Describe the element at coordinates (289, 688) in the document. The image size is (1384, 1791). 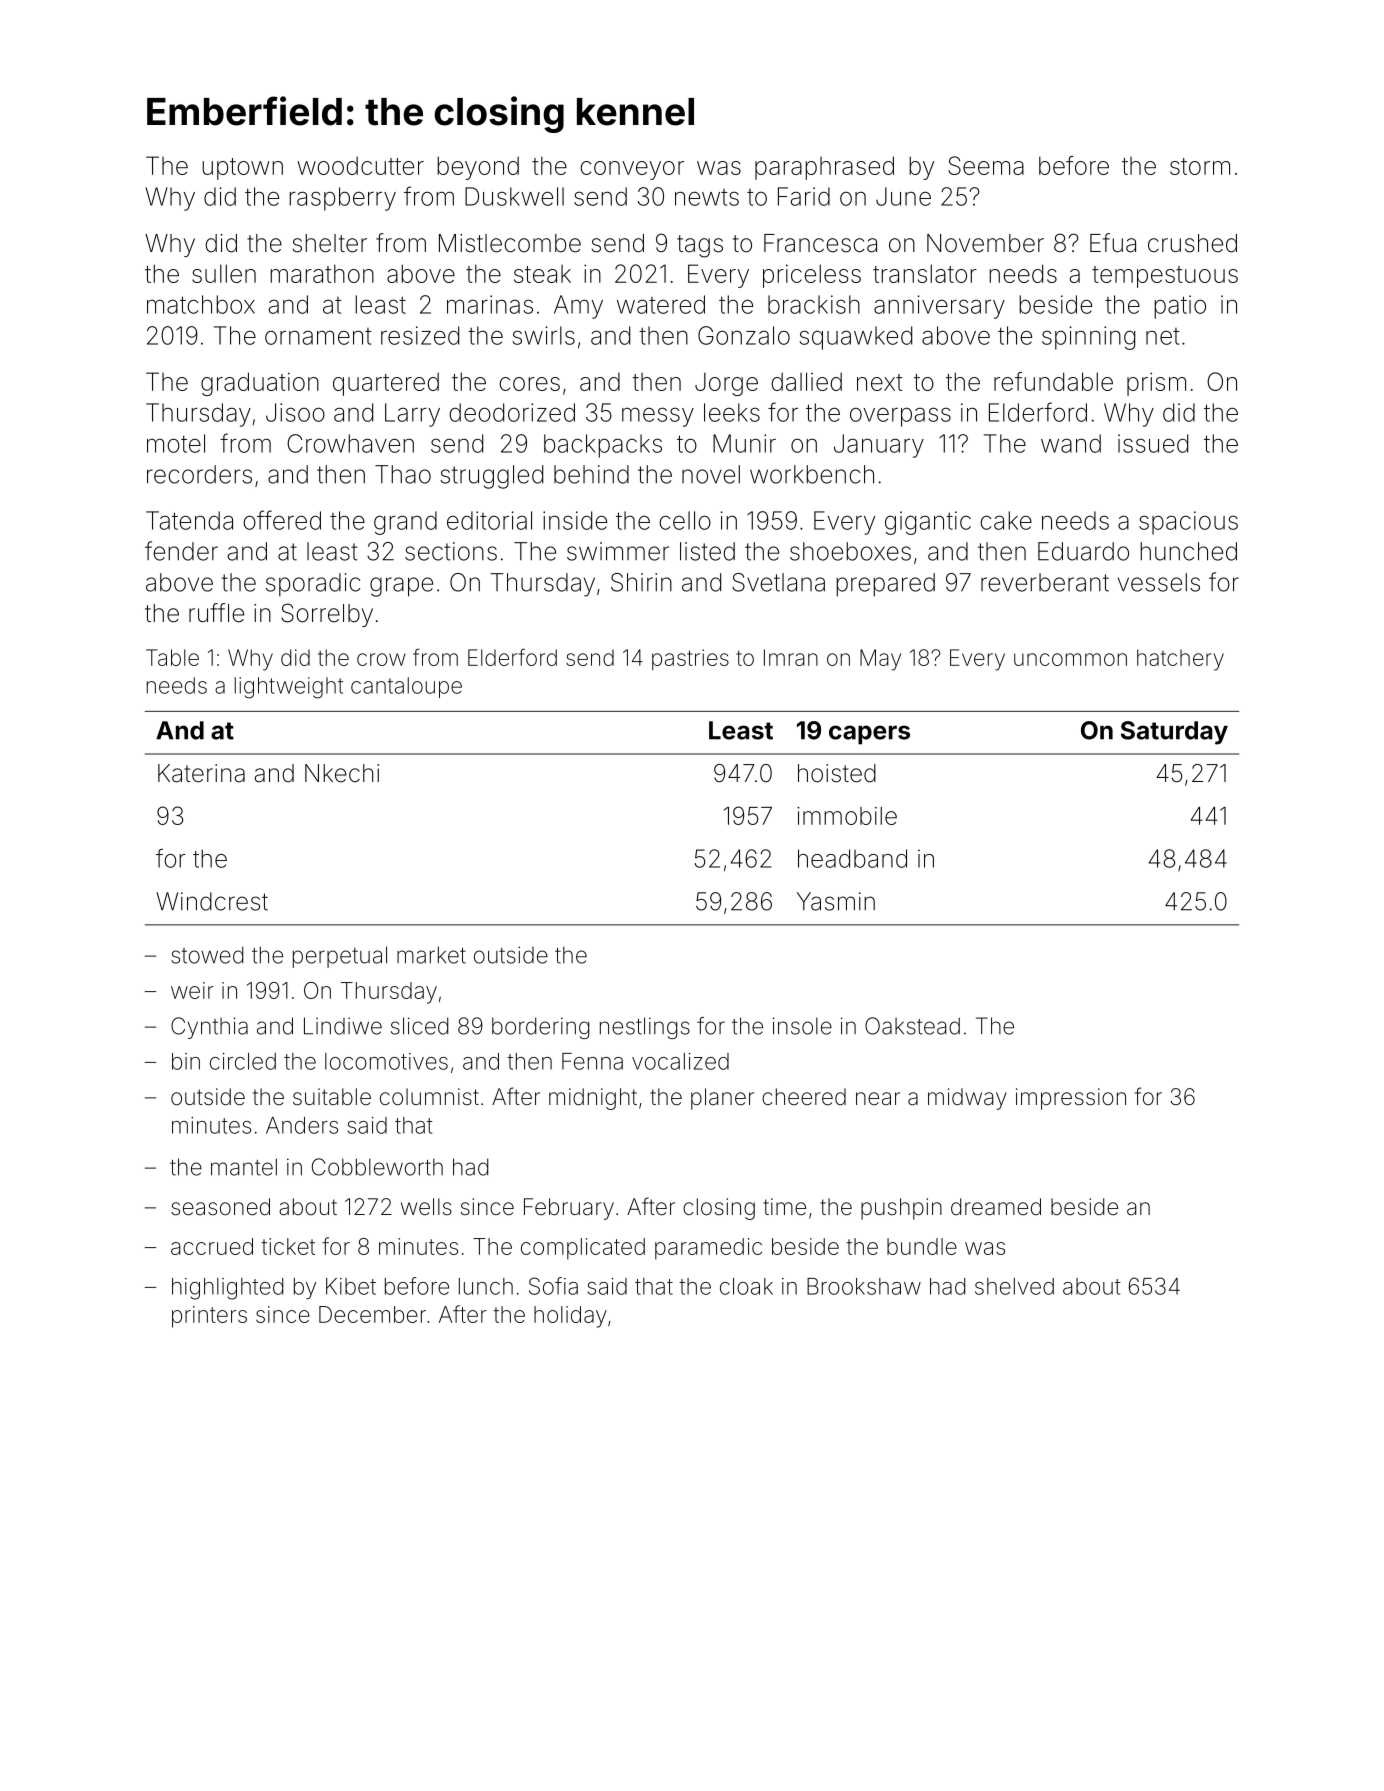
I see `lightweight` at that location.
